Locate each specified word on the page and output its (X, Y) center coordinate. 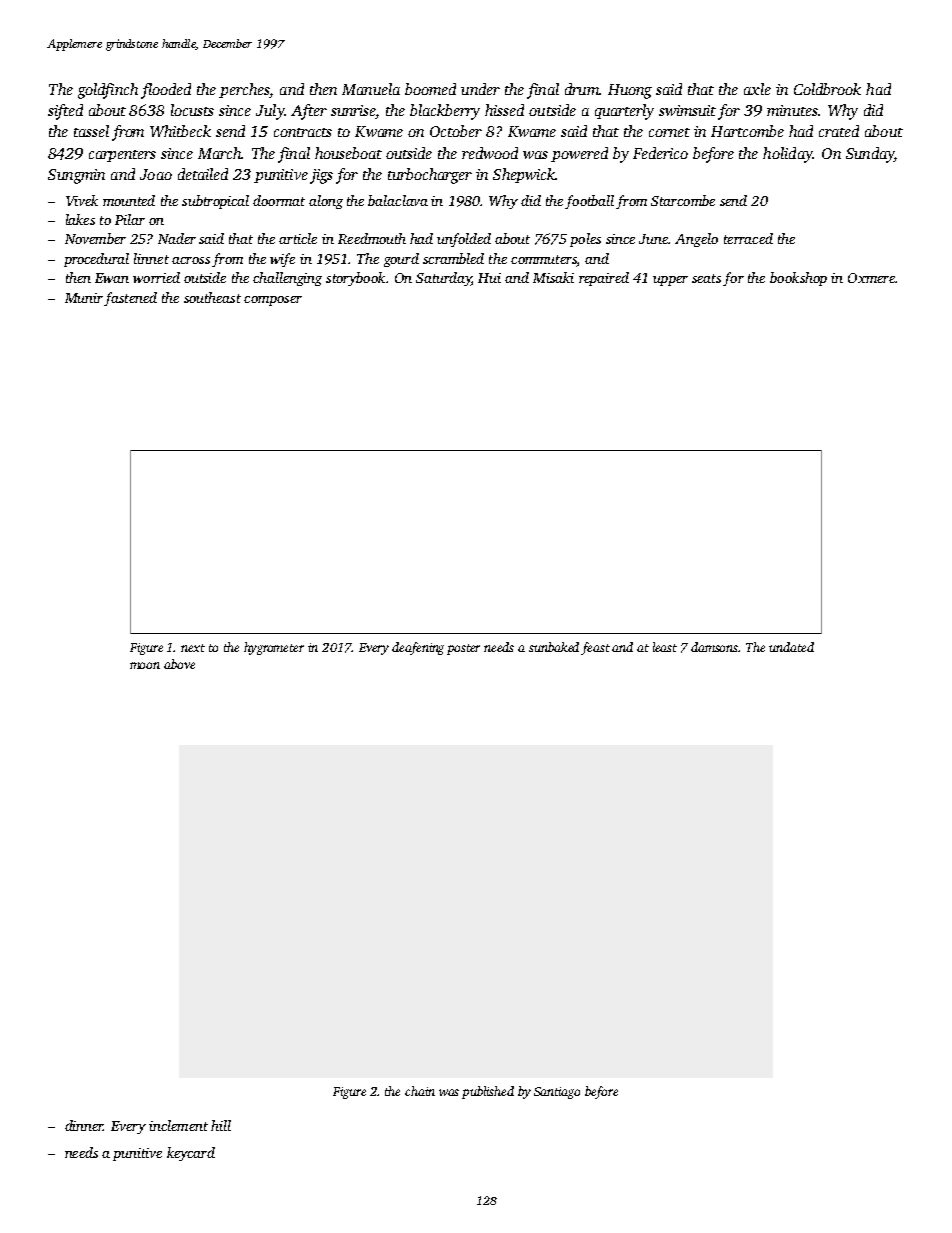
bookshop (798, 279)
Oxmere (871, 278)
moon (145, 665)
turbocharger (430, 176)
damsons (715, 647)
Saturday (443, 279)
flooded (166, 91)
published (488, 1092)
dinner (84, 1125)
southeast (212, 297)
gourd (401, 260)
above (179, 664)
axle (757, 89)
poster (463, 649)
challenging (287, 279)
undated (791, 647)
